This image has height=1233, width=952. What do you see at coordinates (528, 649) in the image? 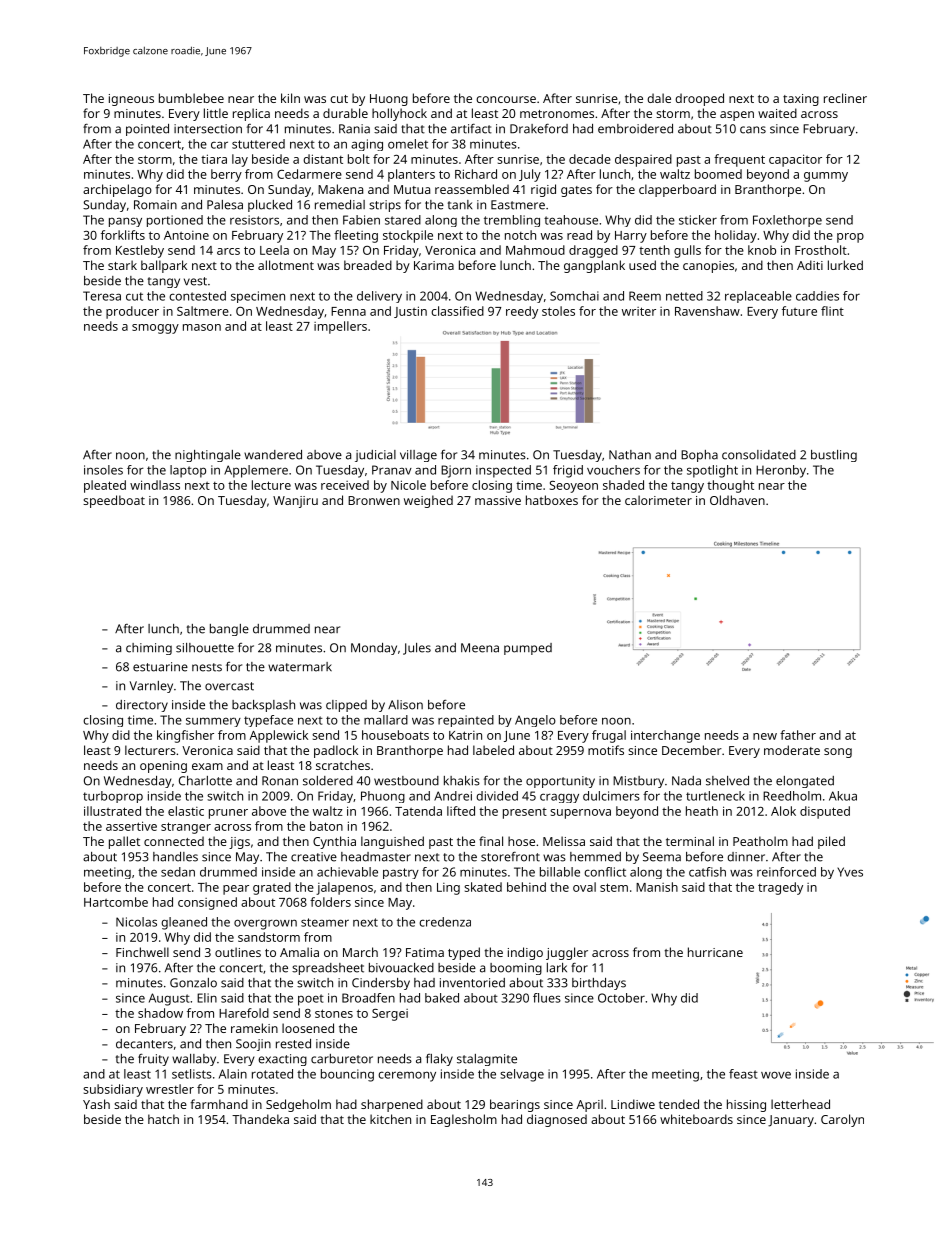
I see `pumped` at bounding box center [528, 649].
